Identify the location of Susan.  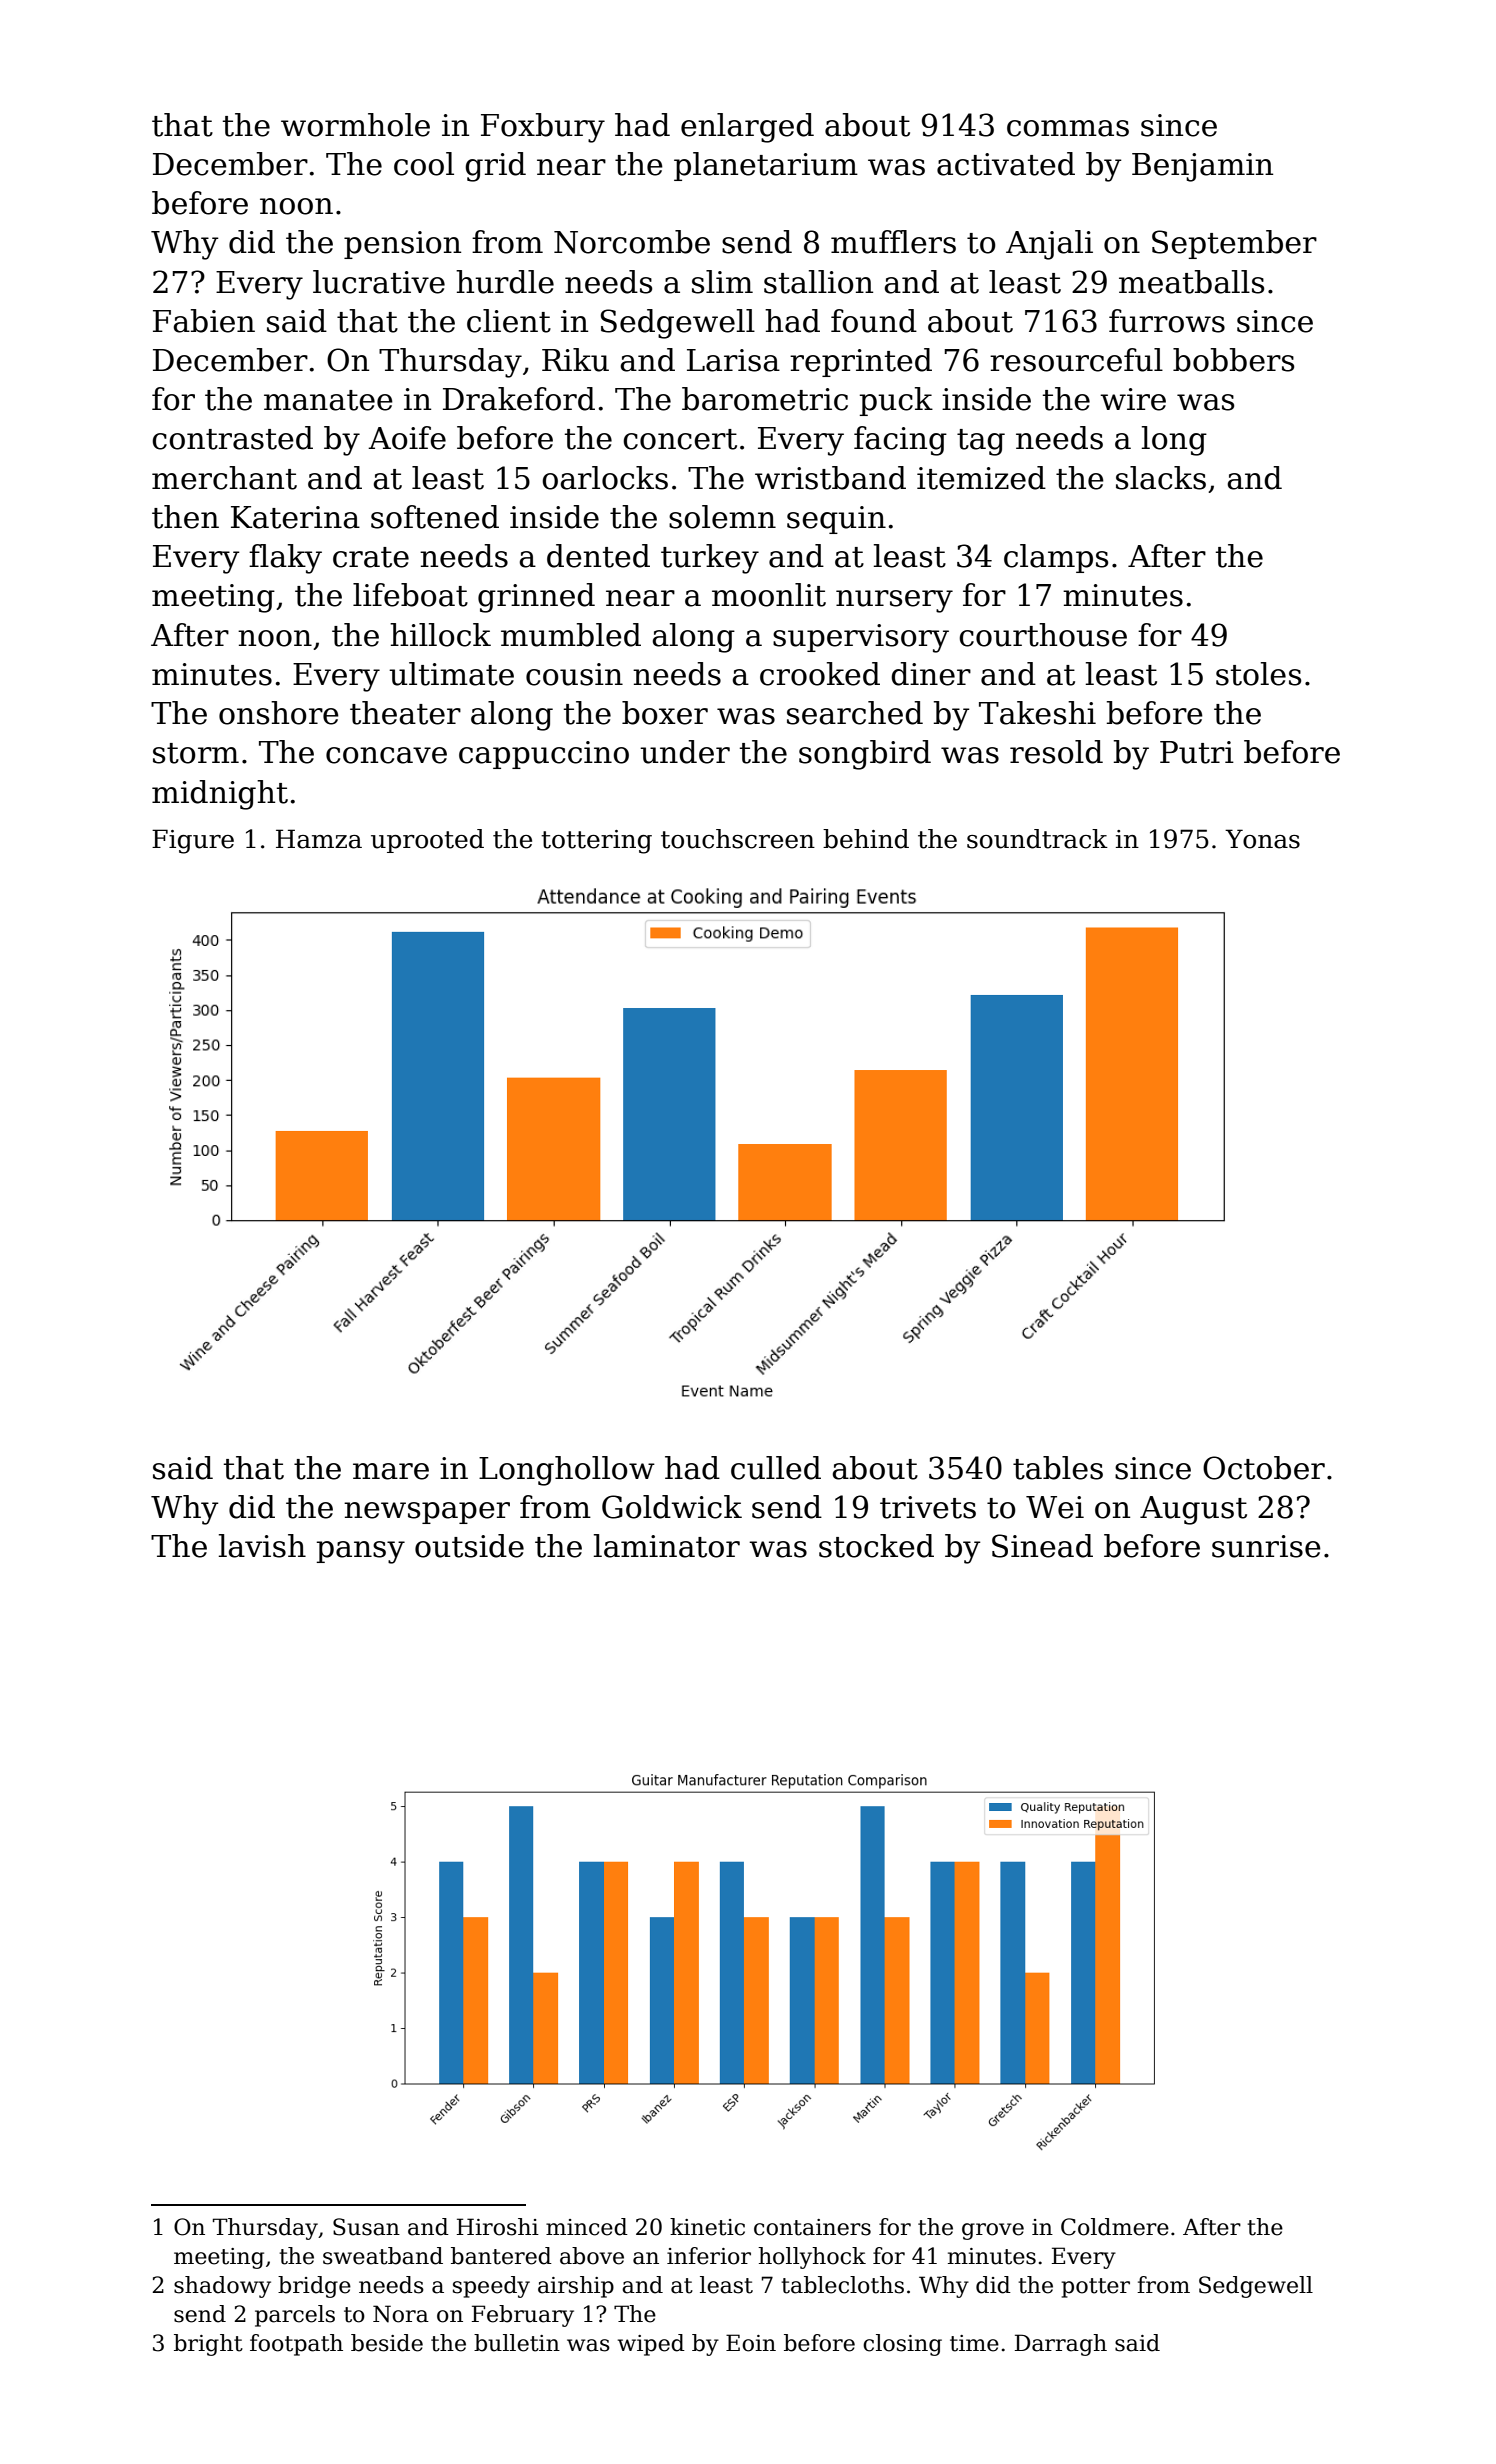
(366, 2227).
